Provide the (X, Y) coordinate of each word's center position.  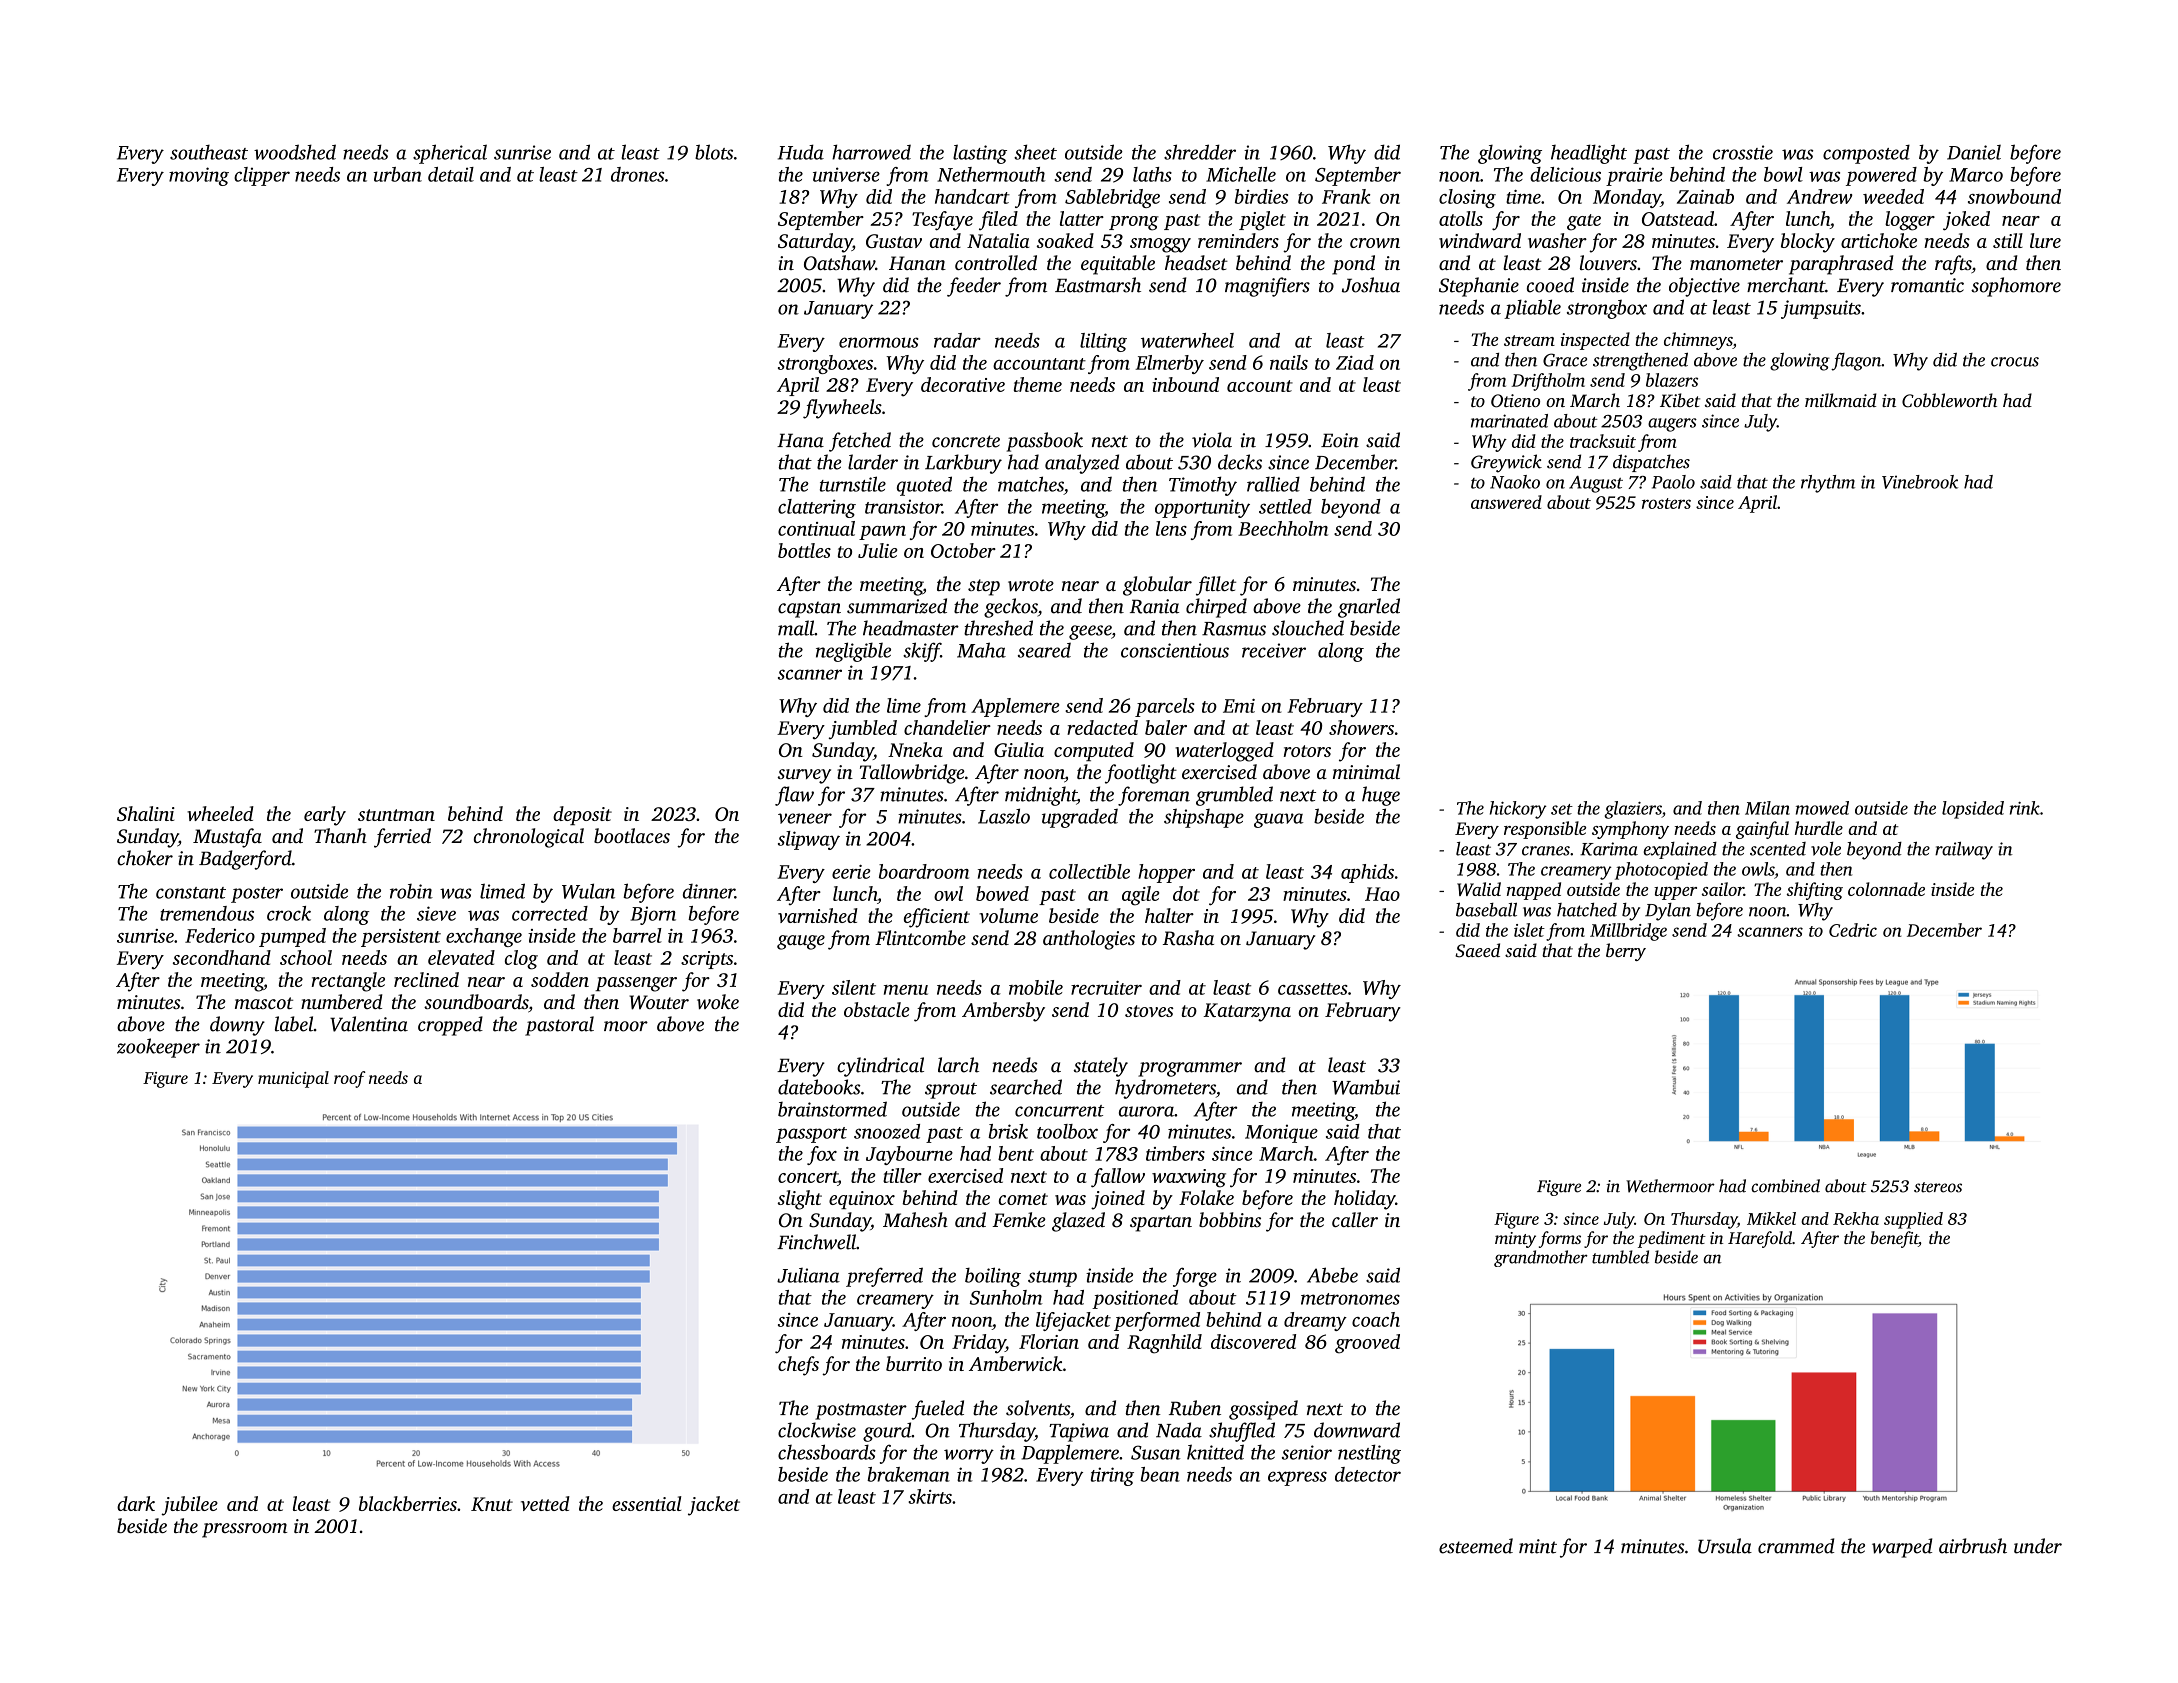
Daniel (1974, 152)
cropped (450, 1026)
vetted (545, 1503)
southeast (209, 152)
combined (1785, 1186)
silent (854, 987)
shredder (1200, 152)
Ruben (1195, 1408)
